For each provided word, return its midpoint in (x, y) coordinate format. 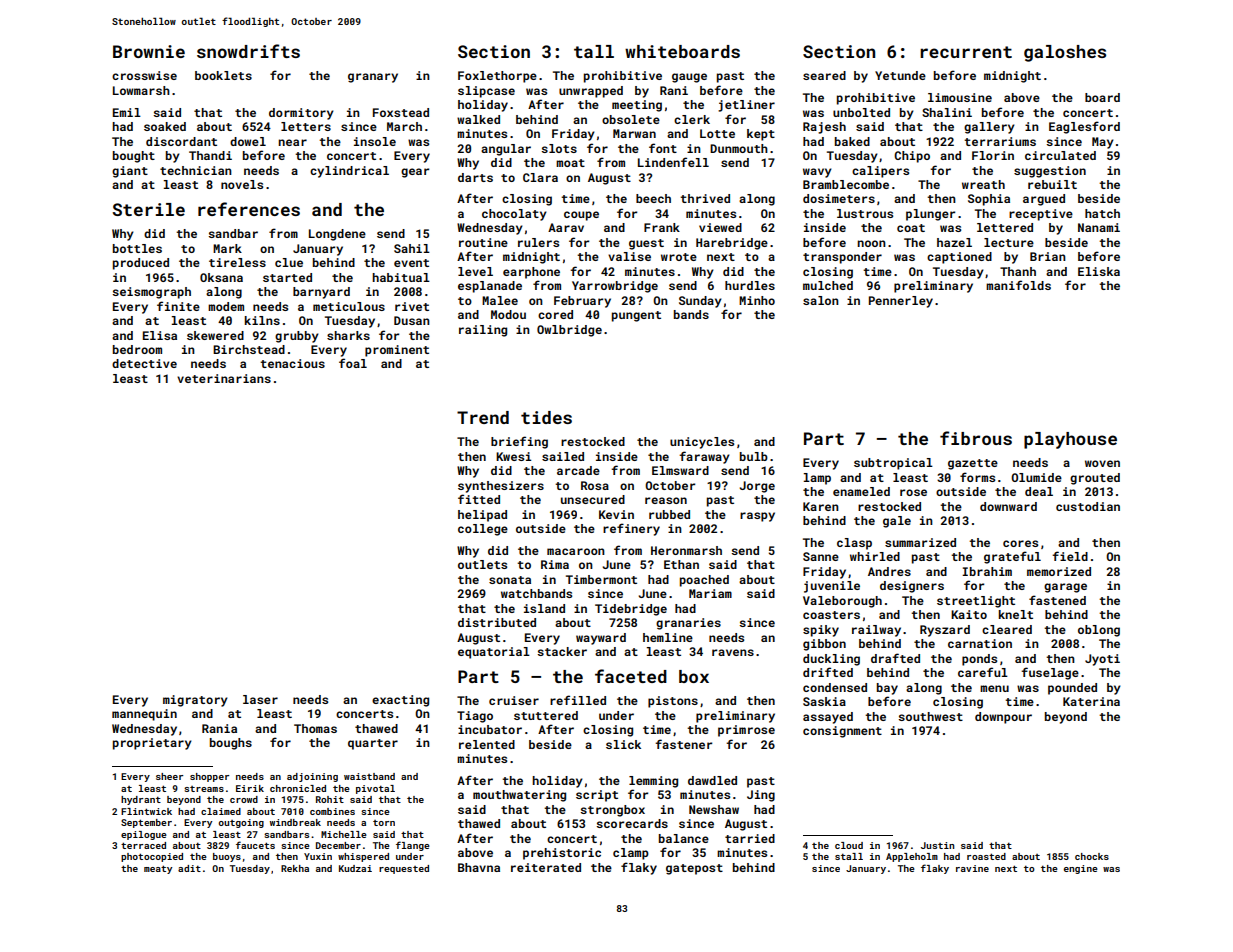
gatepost (694, 869)
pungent (636, 316)
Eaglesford (1084, 127)
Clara (540, 177)
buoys (227, 857)
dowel (248, 141)
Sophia (989, 200)
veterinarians (224, 378)
